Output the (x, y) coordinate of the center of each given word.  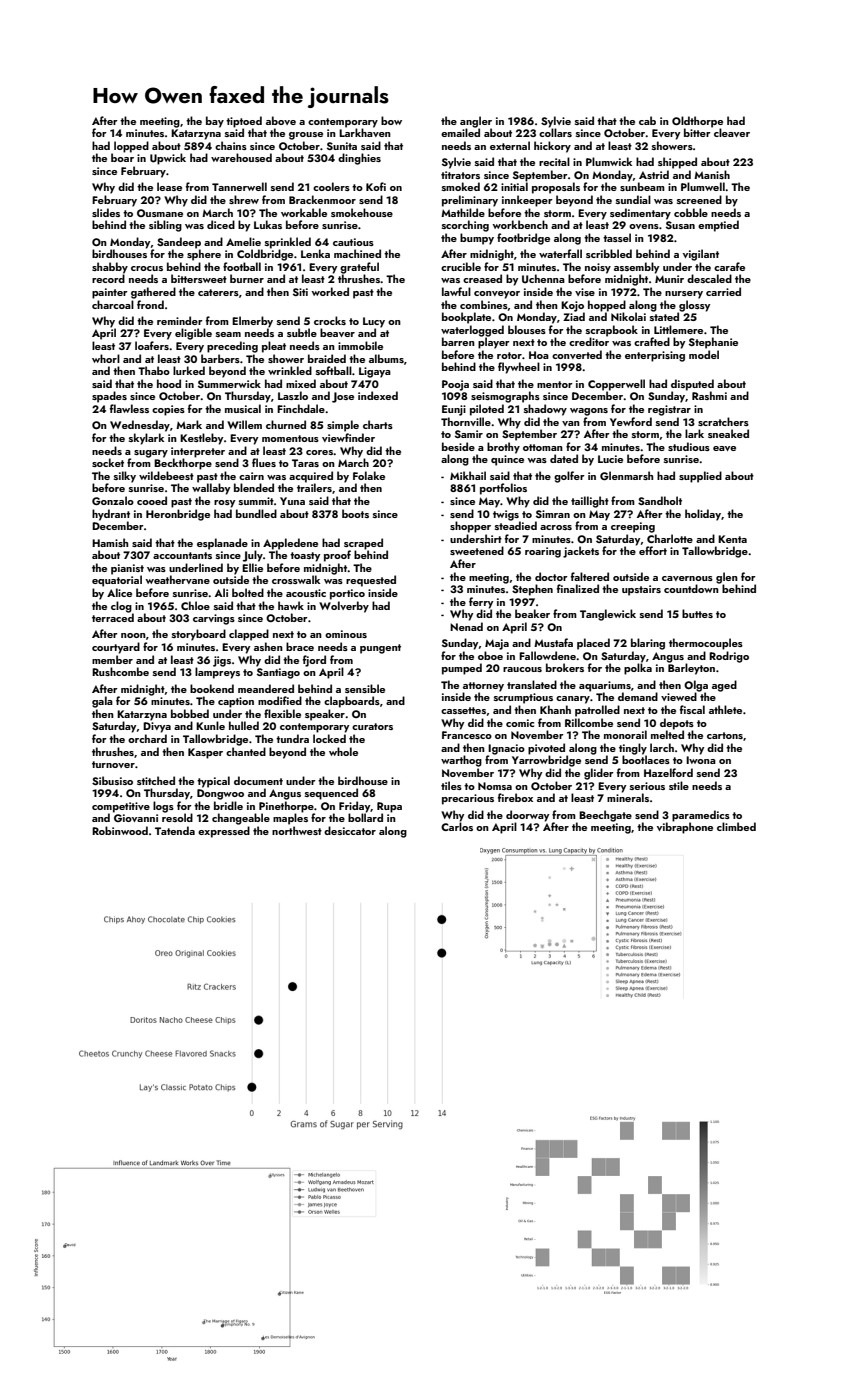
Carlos (457, 826)
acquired (311, 477)
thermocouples (706, 644)
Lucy (374, 322)
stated (664, 316)
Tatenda (175, 830)
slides (106, 212)
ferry (481, 603)
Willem (244, 424)
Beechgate (605, 816)
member (112, 659)
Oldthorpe (697, 122)
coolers (331, 186)
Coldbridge (265, 255)
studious (689, 446)
